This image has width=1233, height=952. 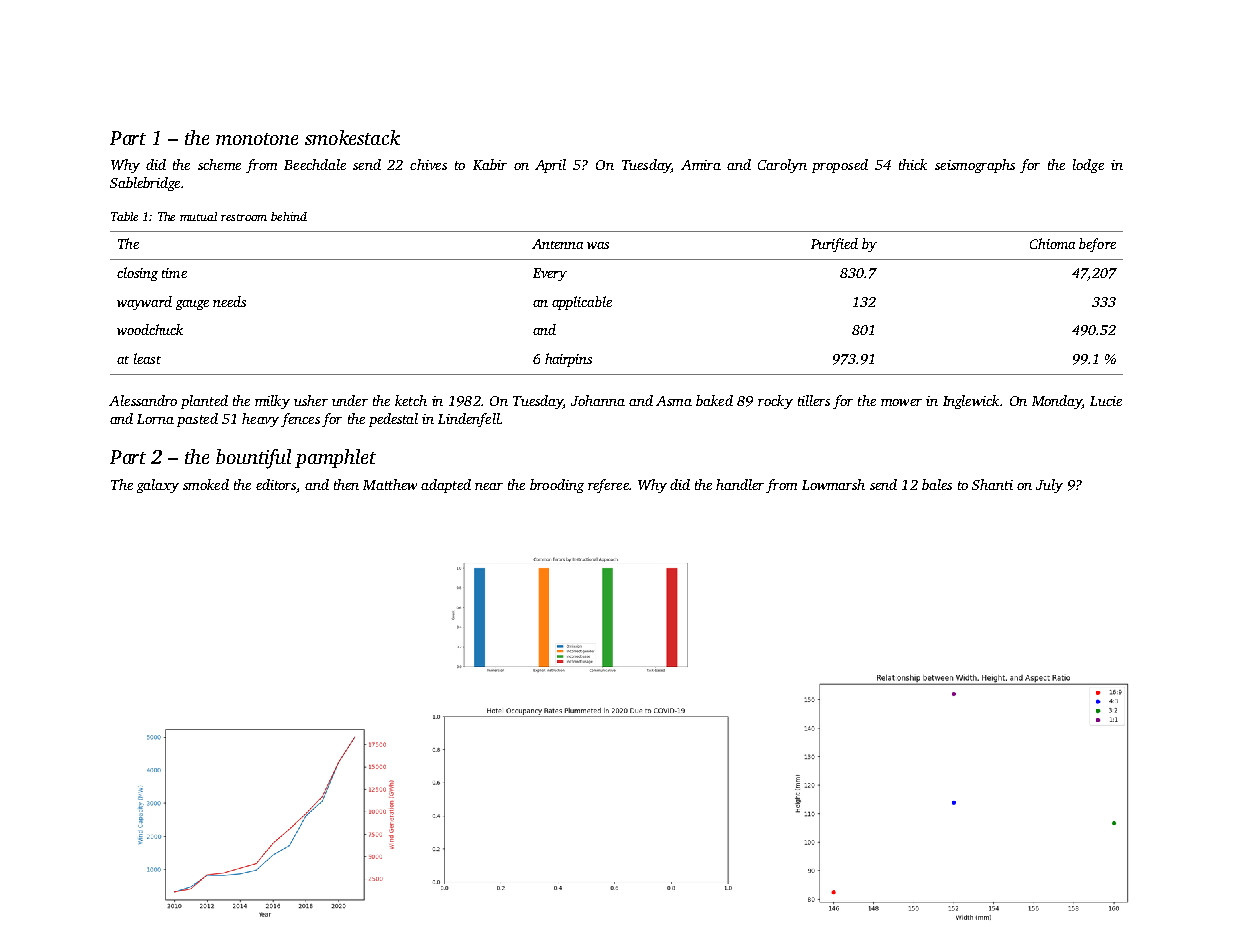 What do you see at coordinates (840, 166) in the image?
I see `proposed` at bounding box center [840, 166].
